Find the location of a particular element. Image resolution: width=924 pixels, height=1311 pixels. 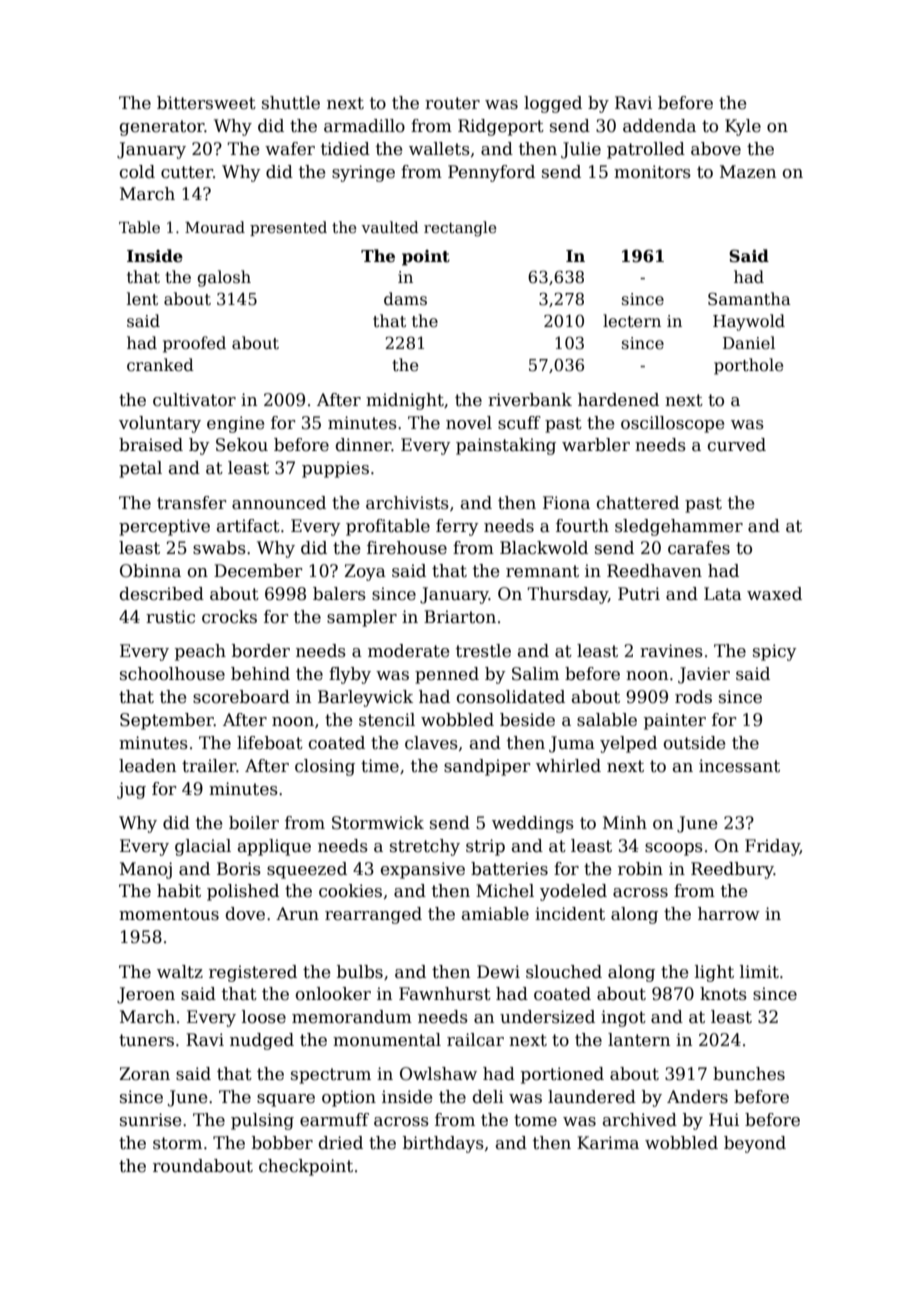

stencil is located at coordinates (387, 720).
